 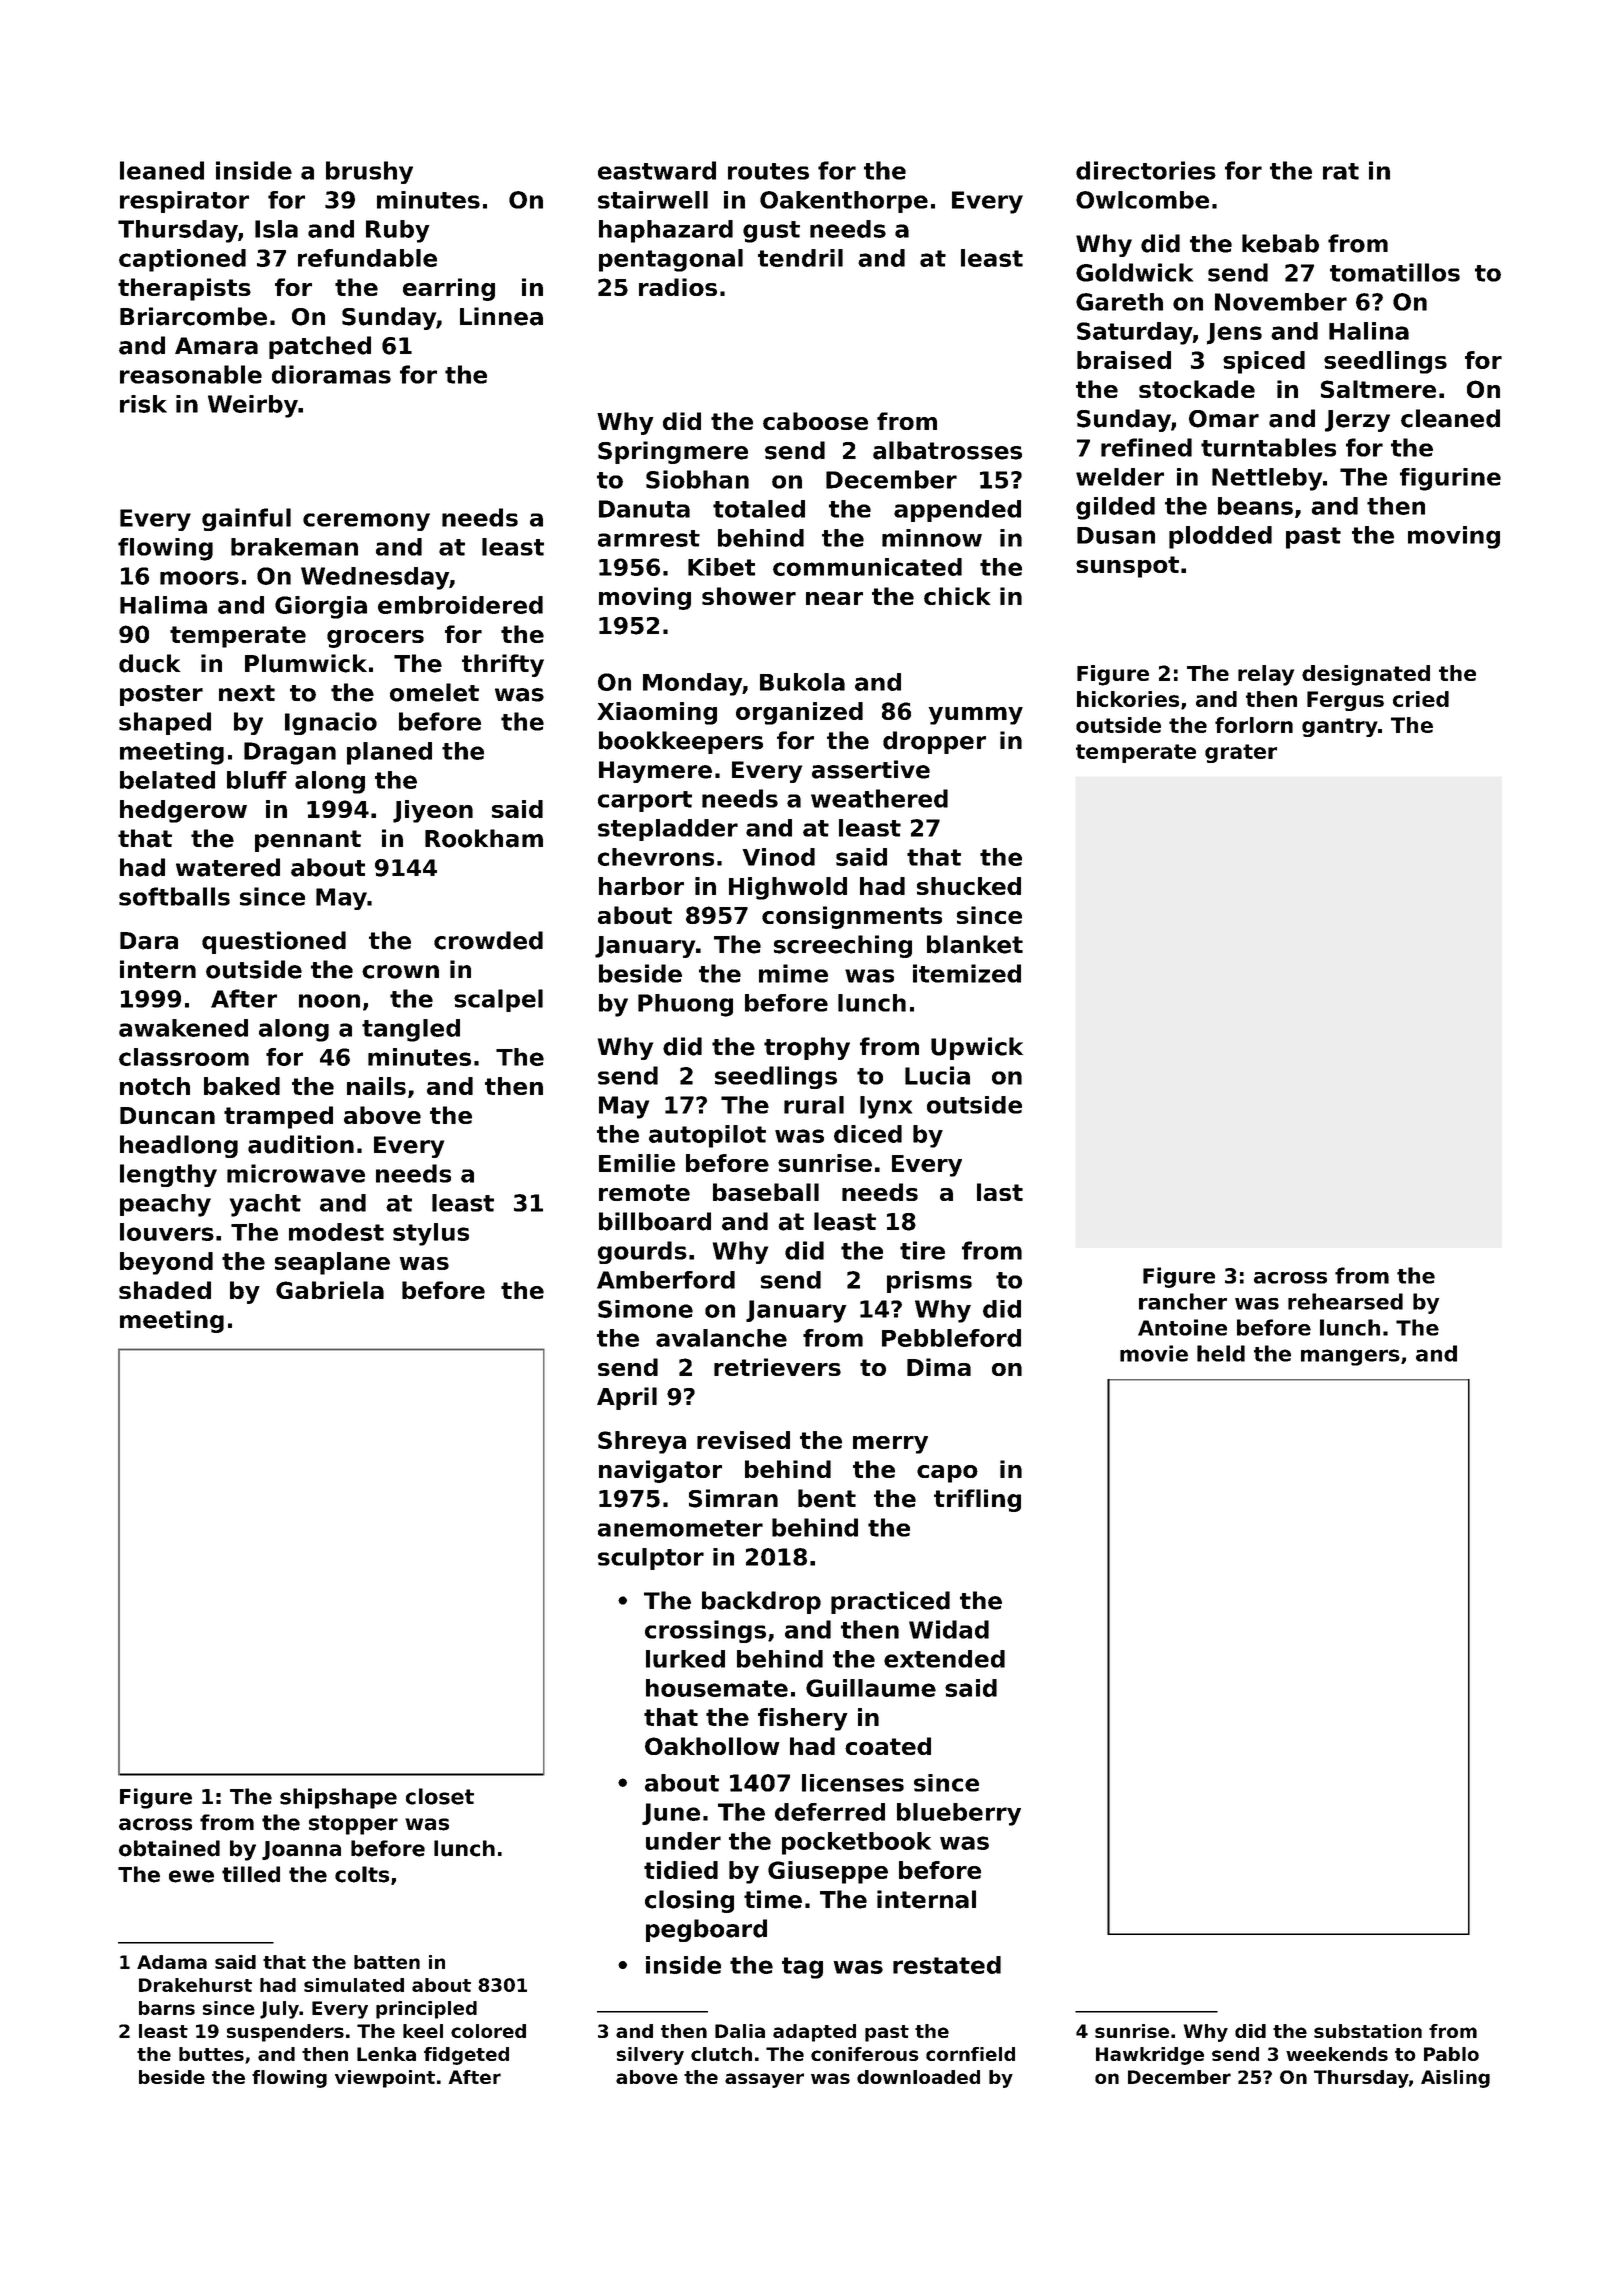 I want to click on directories, so click(x=1146, y=170).
